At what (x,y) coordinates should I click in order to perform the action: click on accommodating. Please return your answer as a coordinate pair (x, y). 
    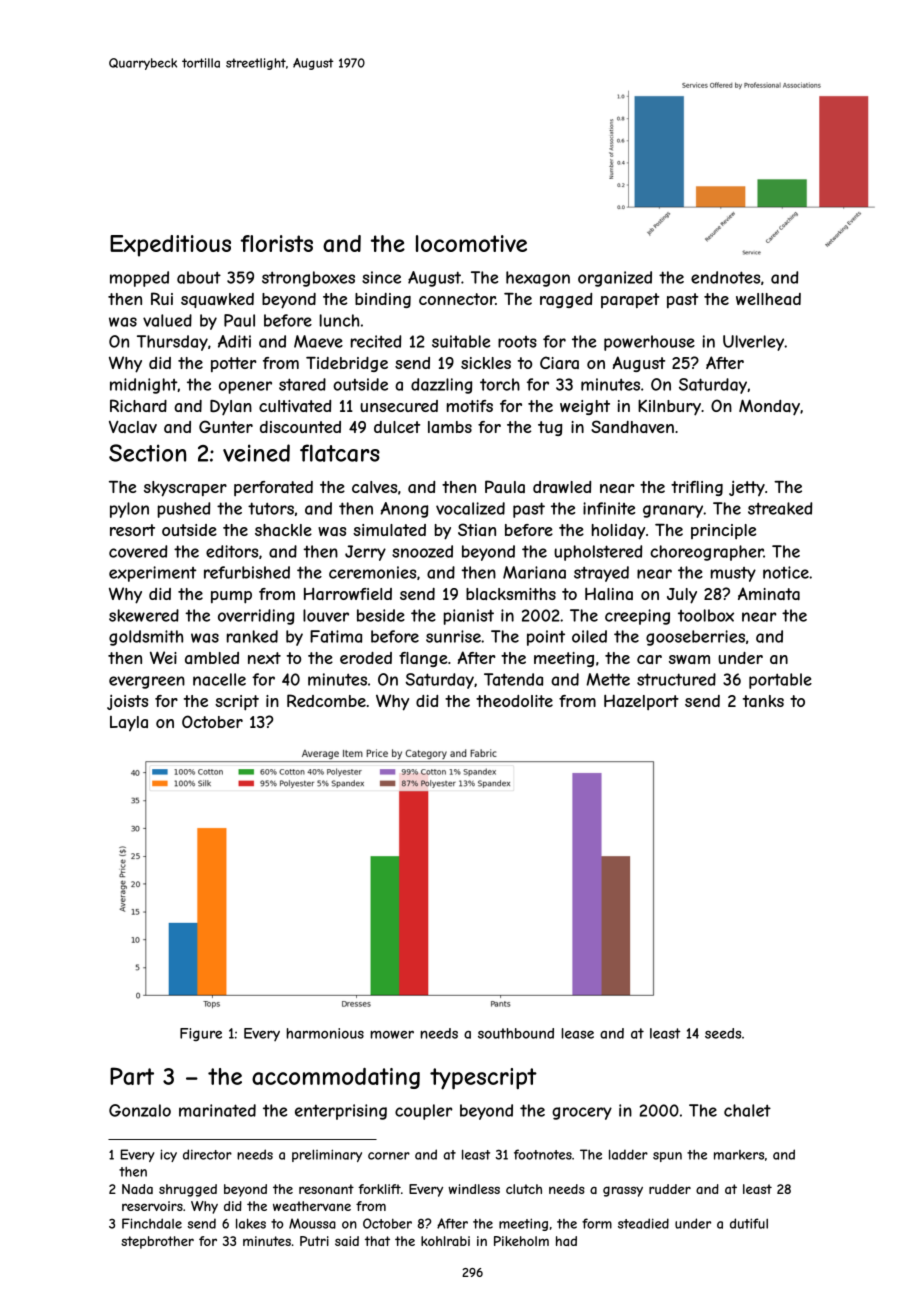
    Looking at the image, I should click on (336, 1078).
